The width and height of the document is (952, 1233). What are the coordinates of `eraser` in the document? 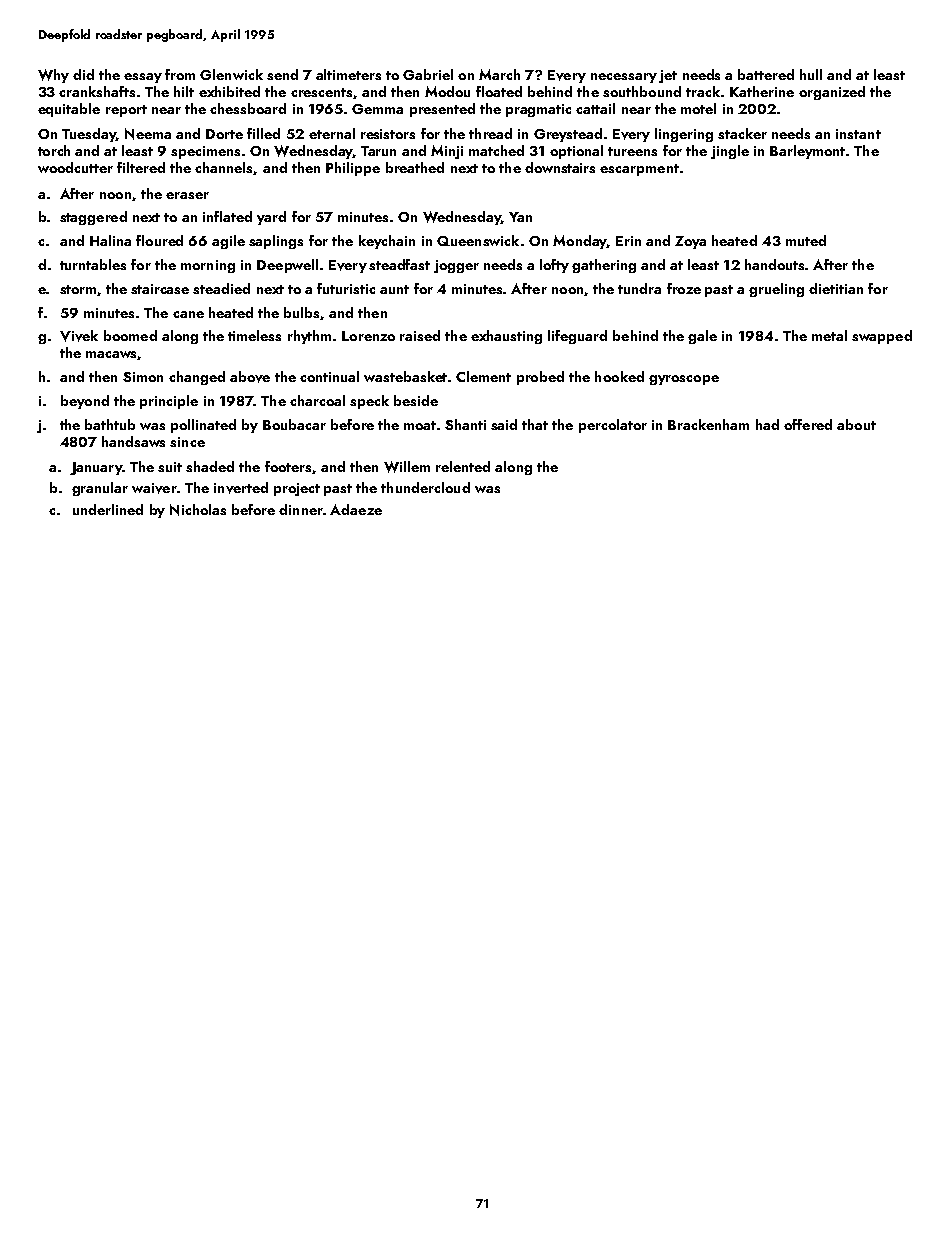 It's located at (187, 195).
